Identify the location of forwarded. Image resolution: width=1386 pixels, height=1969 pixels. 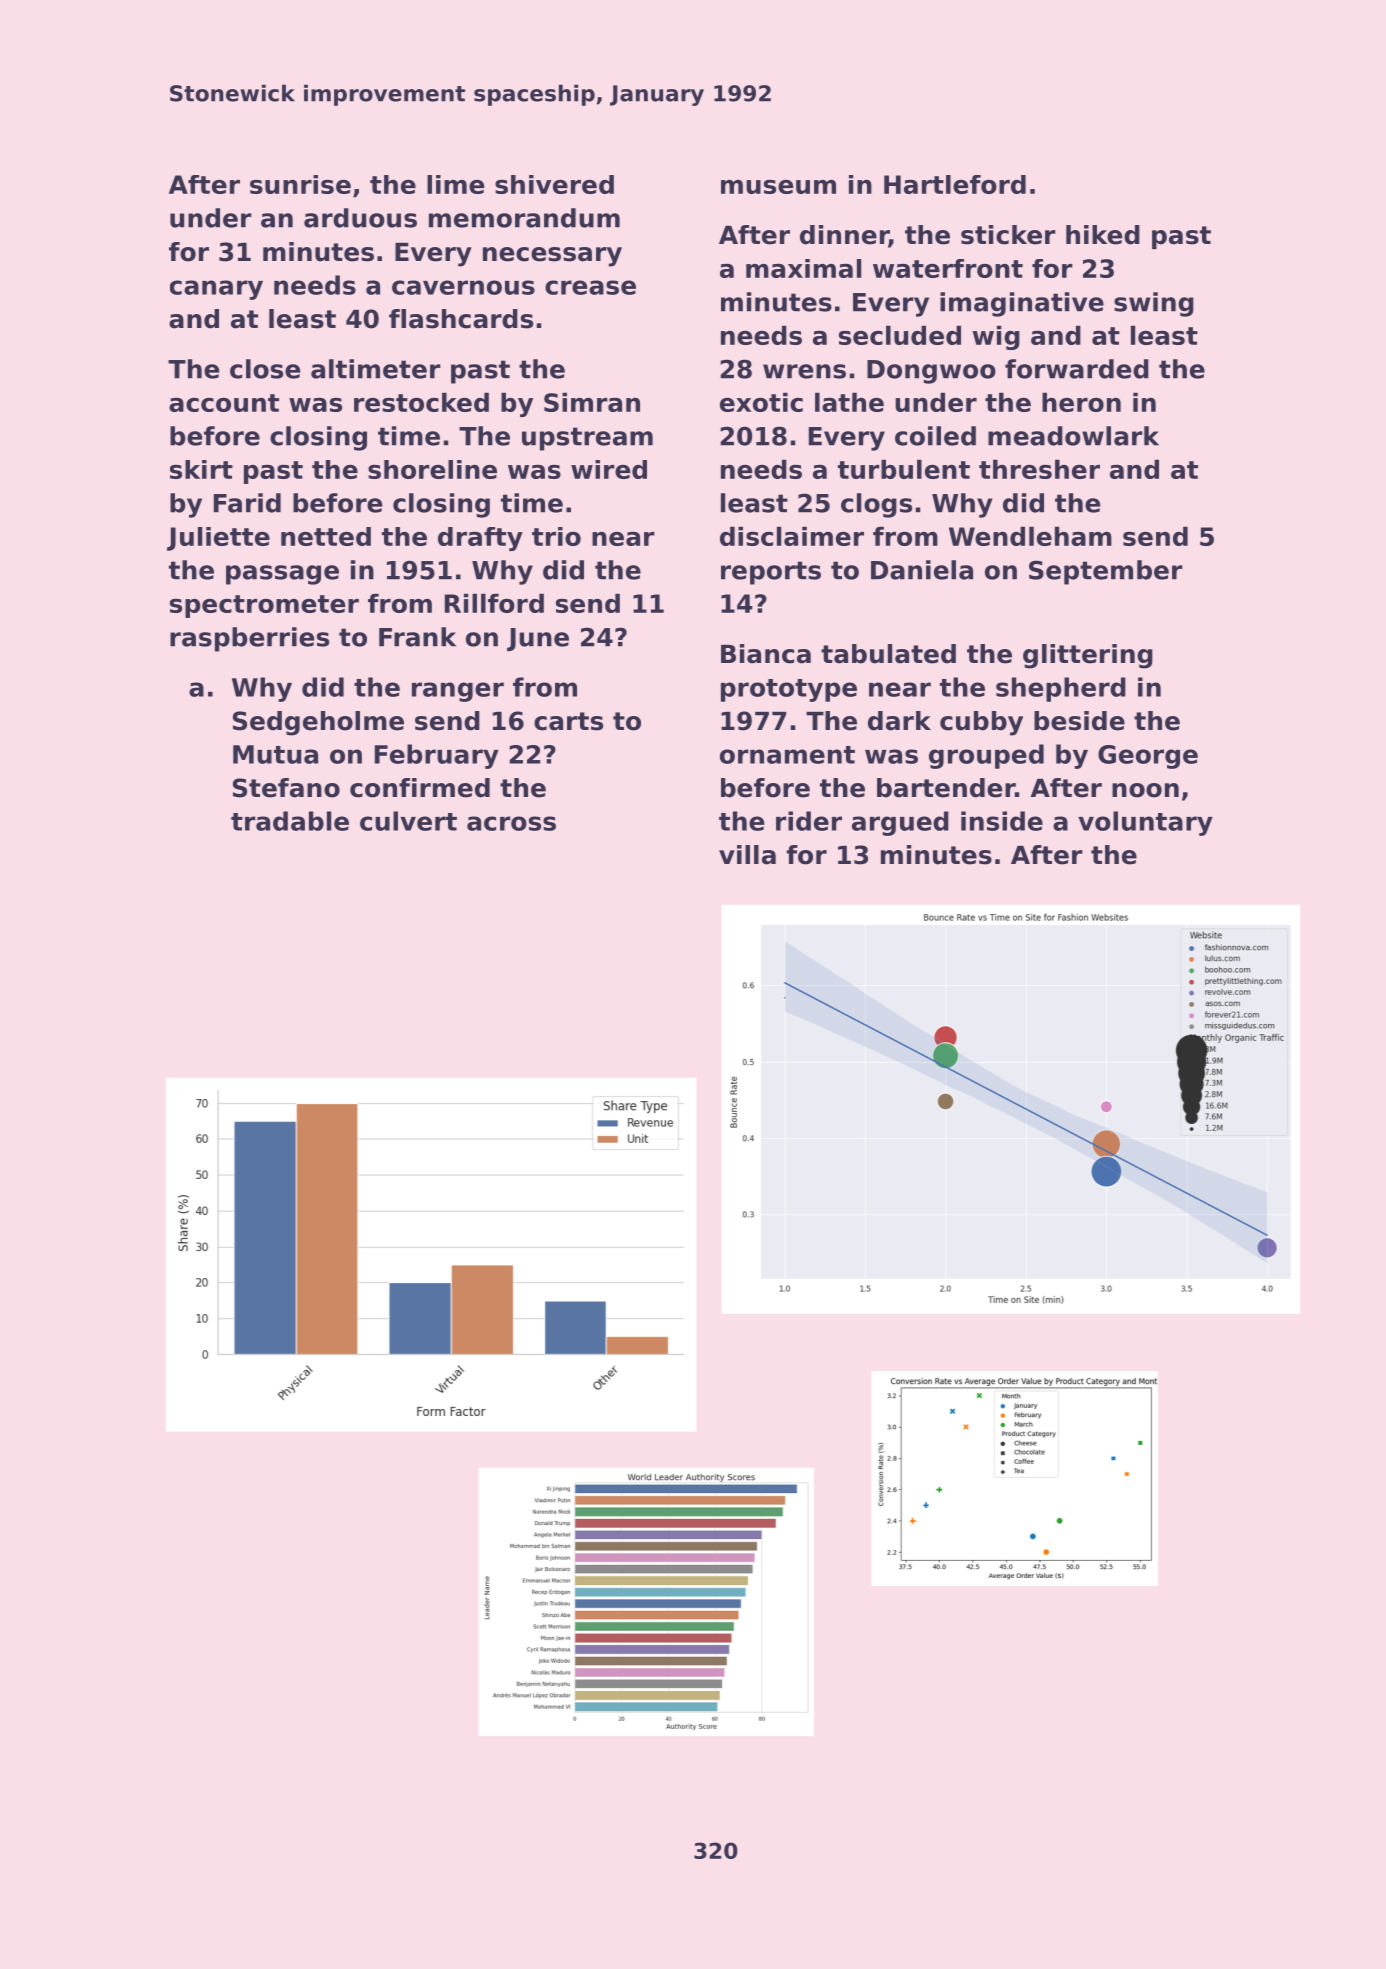
(1077, 369).
